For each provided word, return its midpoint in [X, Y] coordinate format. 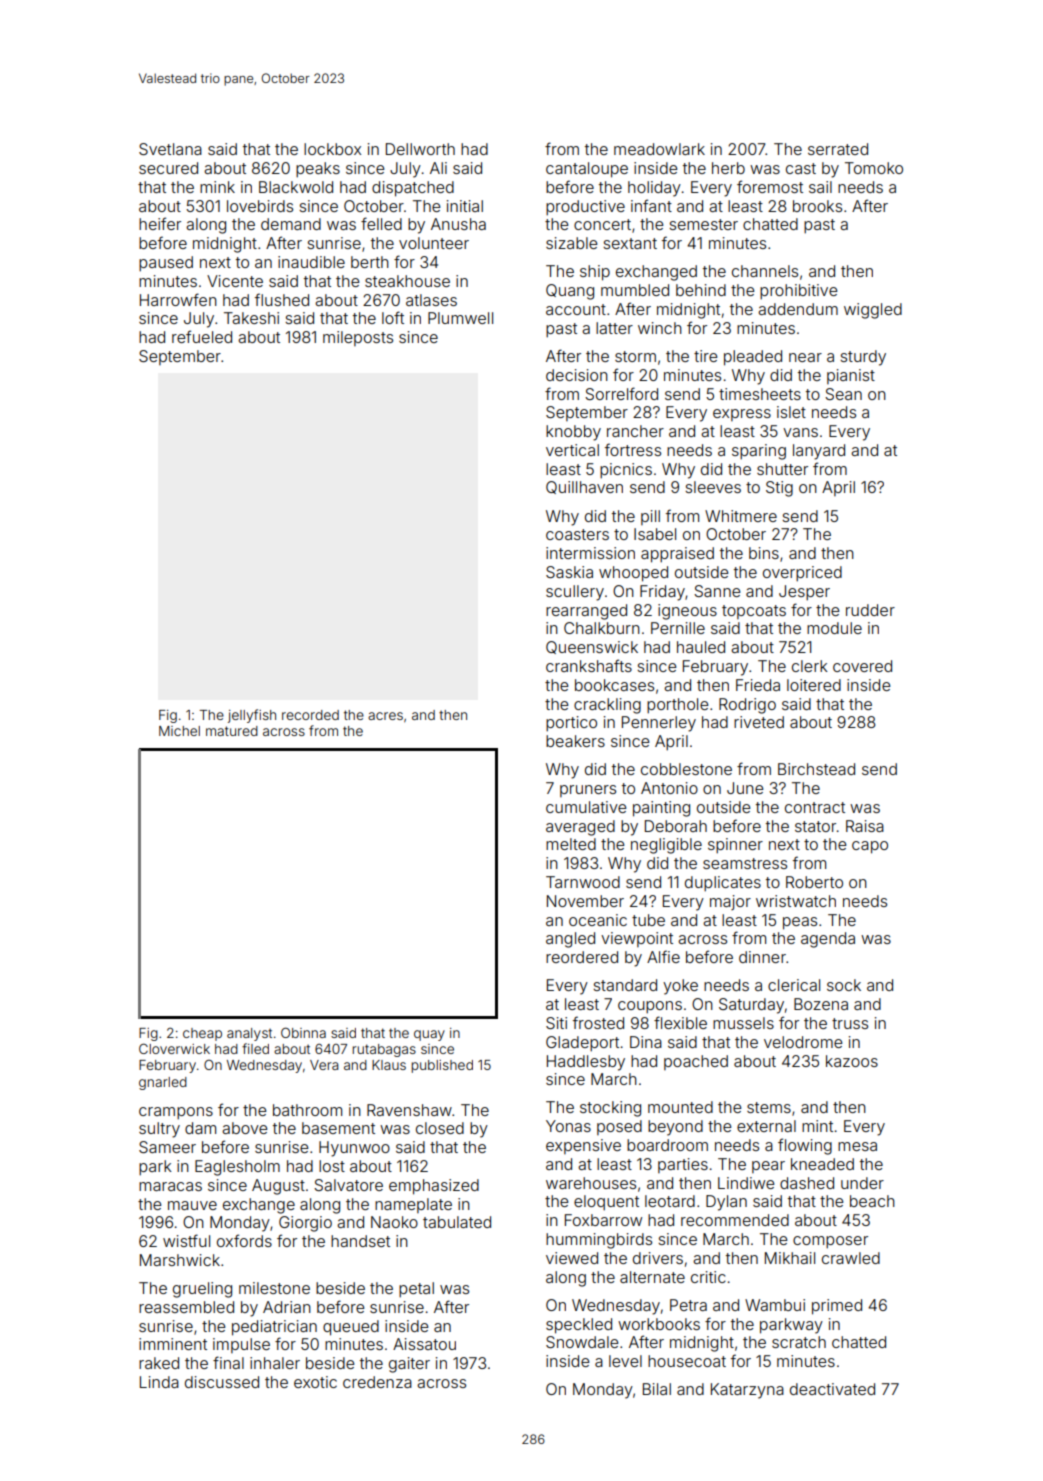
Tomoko [874, 168]
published [442, 1066]
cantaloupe [587, 170]
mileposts [358, 338]
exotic [315, 1382]
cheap [202, 1034]
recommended [735, 1220]
